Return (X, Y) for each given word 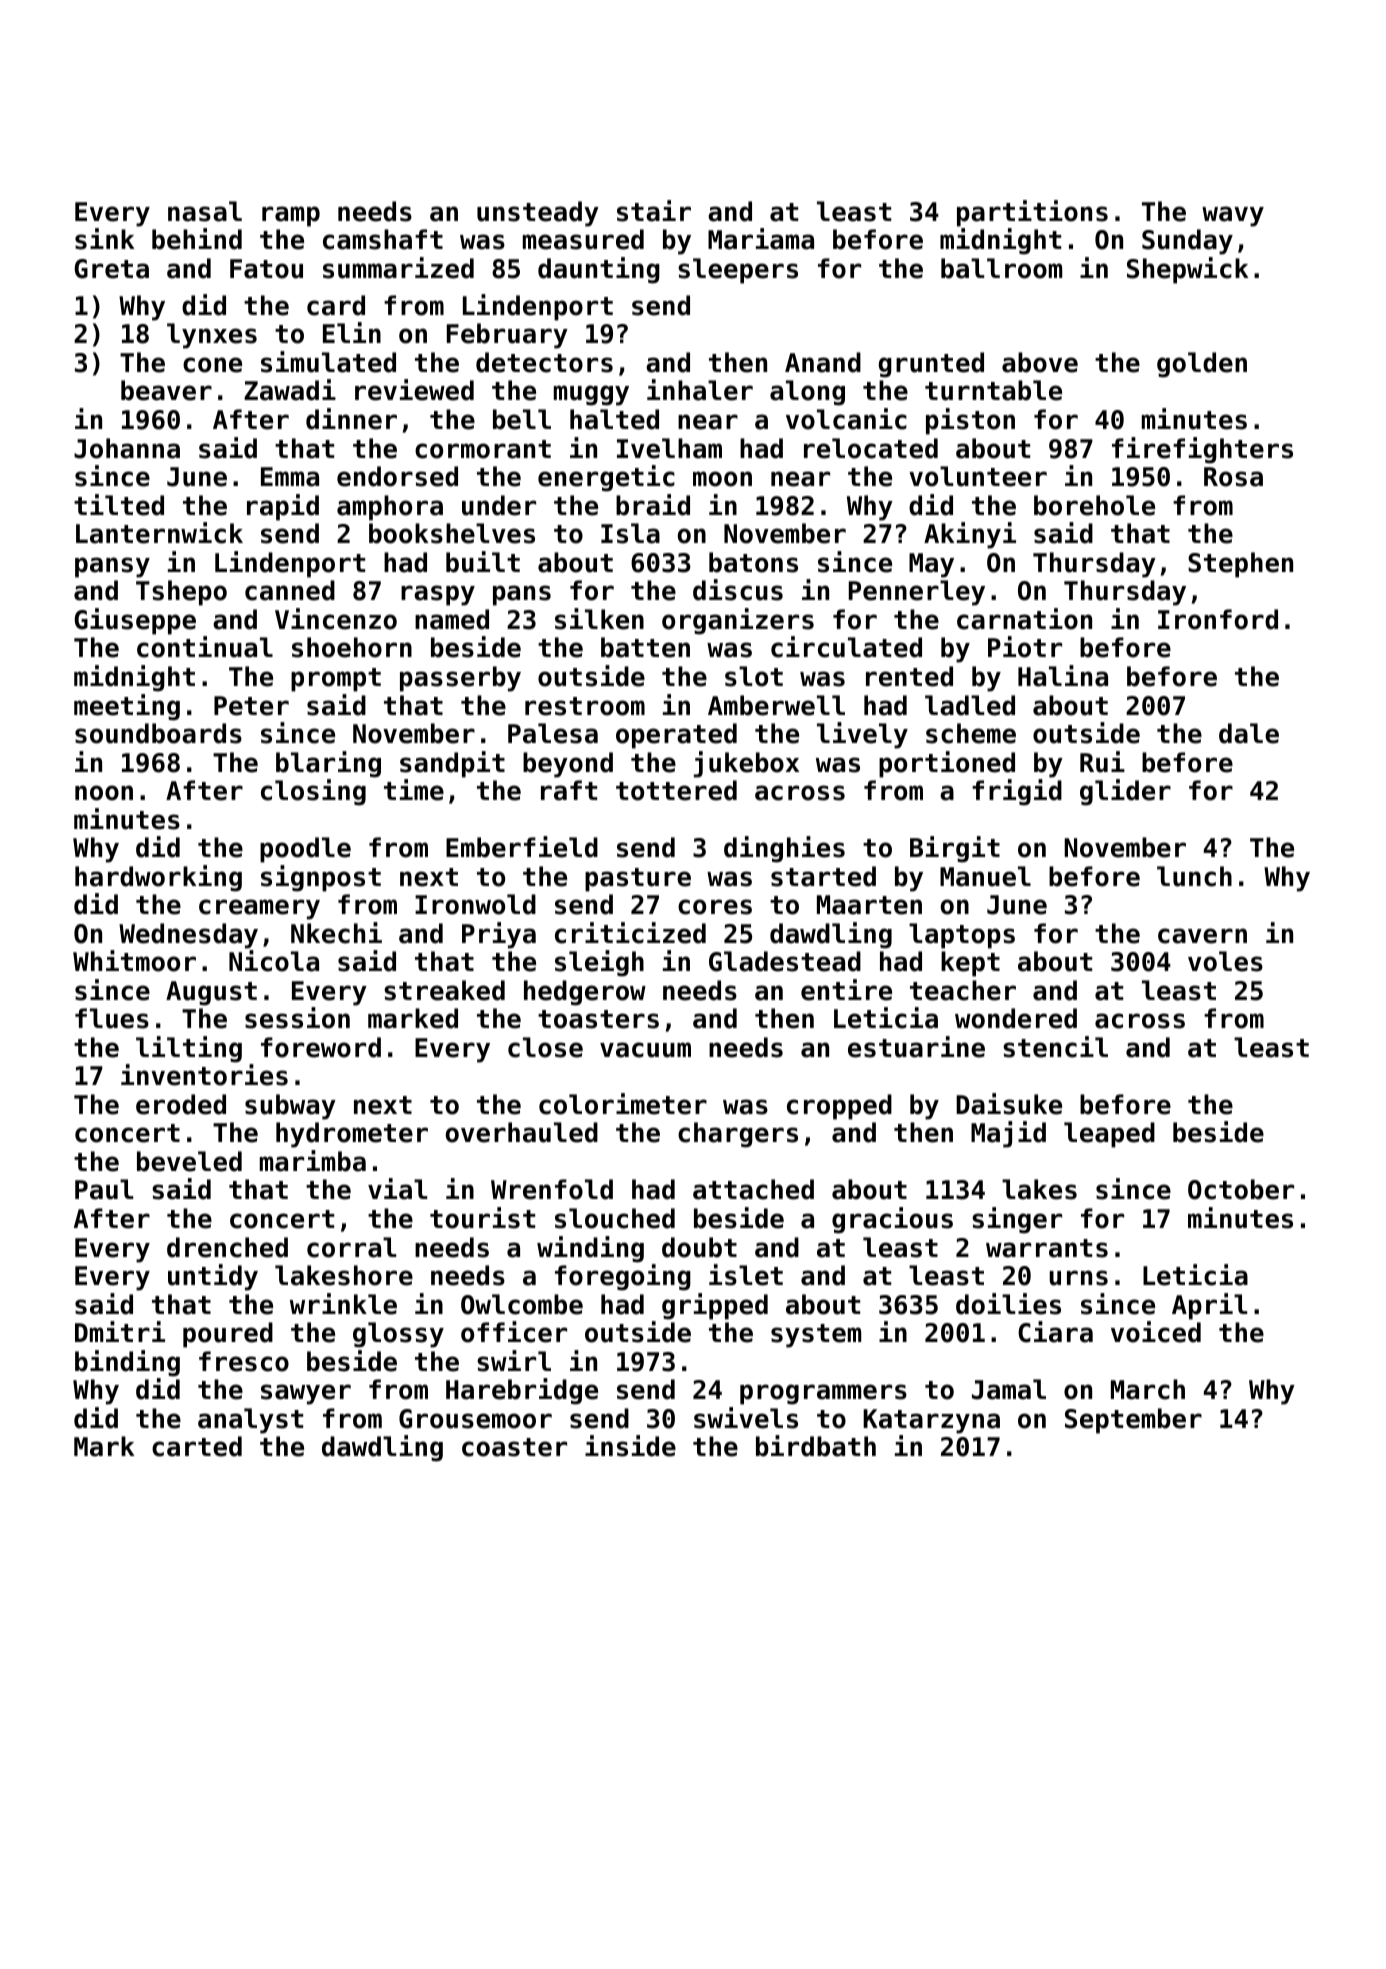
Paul (104, 1189)
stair (654, 211)
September (1133, 1421)
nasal (205, 211)
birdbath (816, 1446)
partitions (1032, 213)
